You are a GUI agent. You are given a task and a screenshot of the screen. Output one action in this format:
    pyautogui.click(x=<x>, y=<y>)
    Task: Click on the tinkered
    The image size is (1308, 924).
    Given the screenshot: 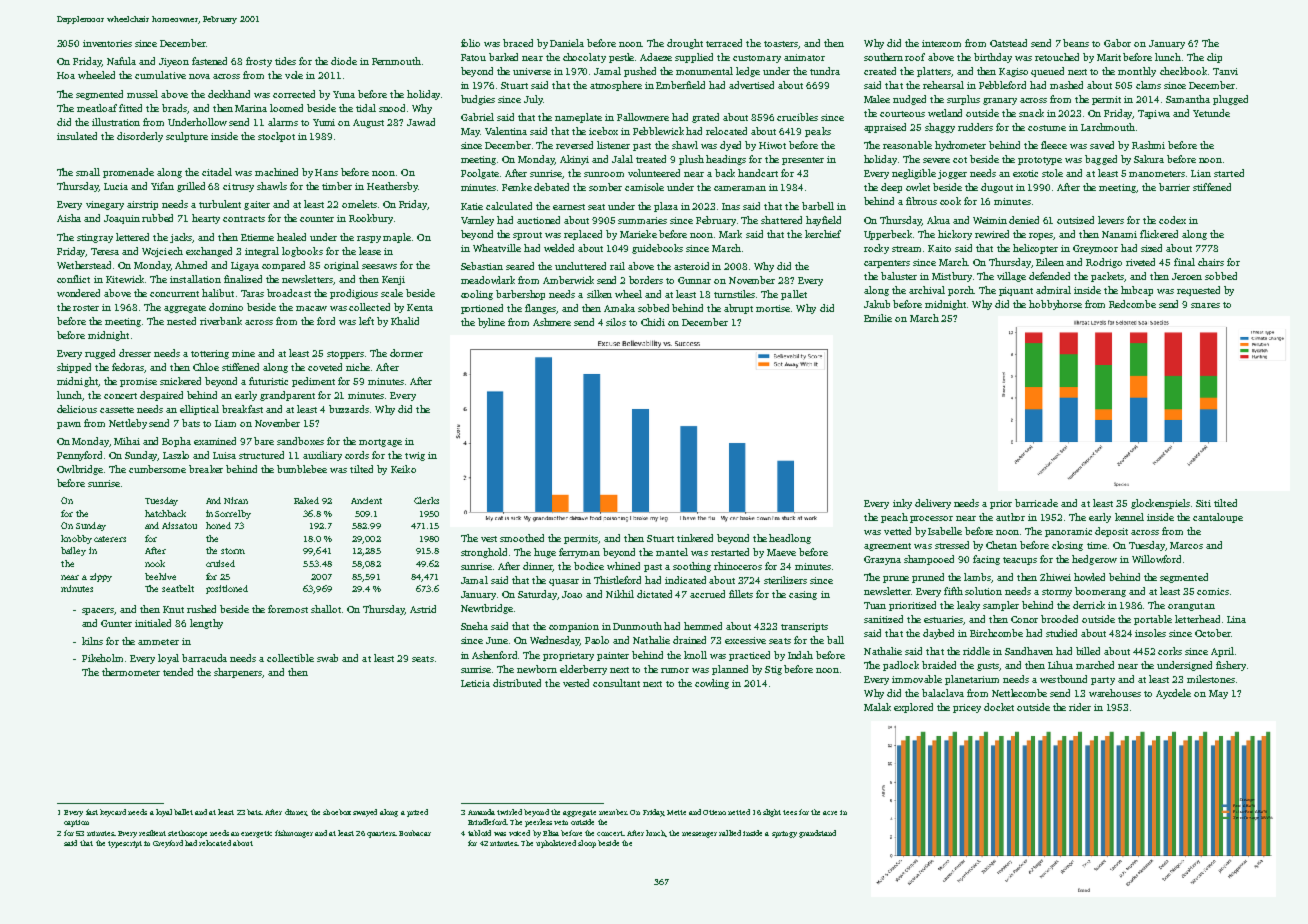 What is the action you would take?
    pyautogui.click(x=695, y=538)
